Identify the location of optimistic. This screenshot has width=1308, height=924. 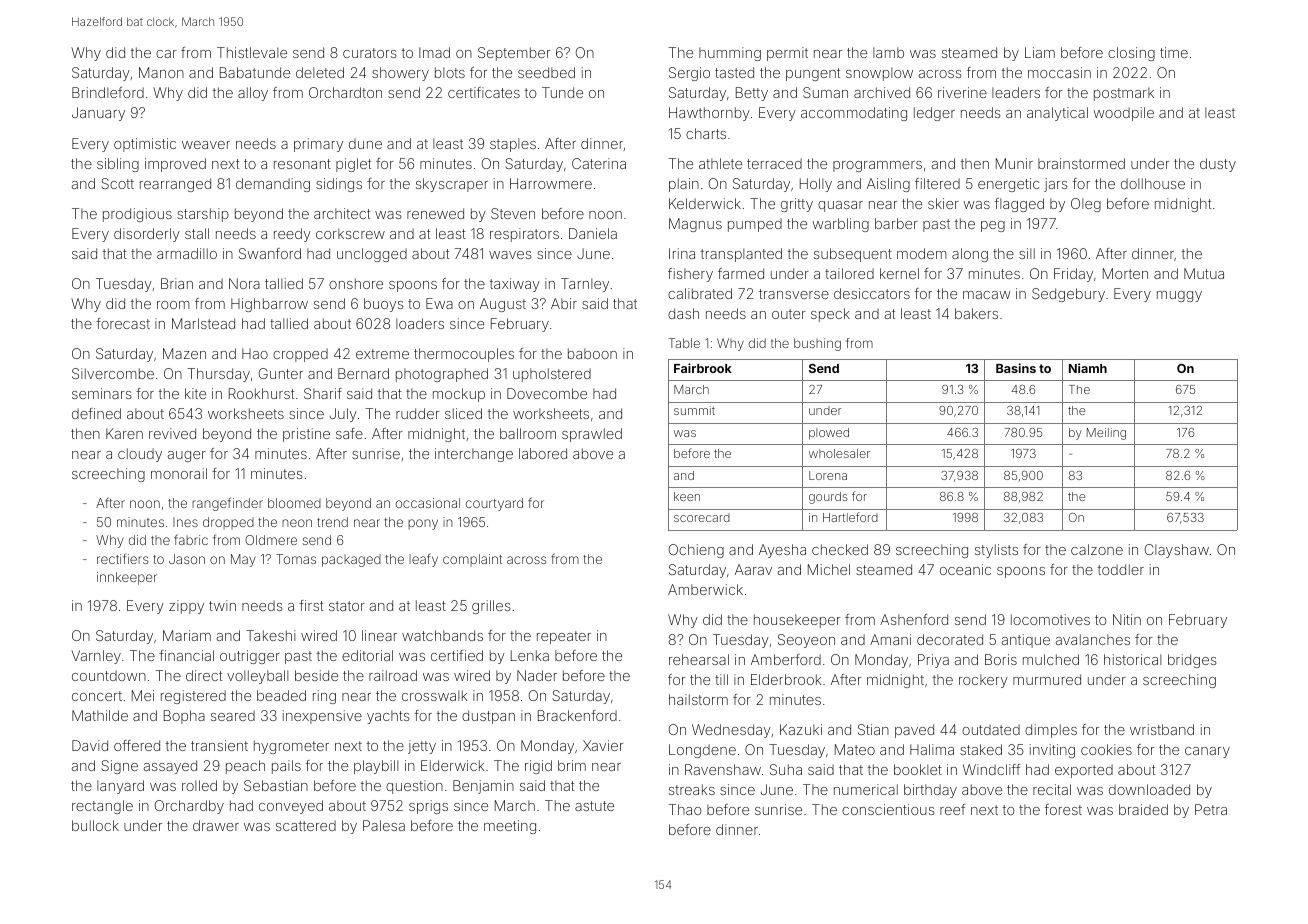
(145, 145).
